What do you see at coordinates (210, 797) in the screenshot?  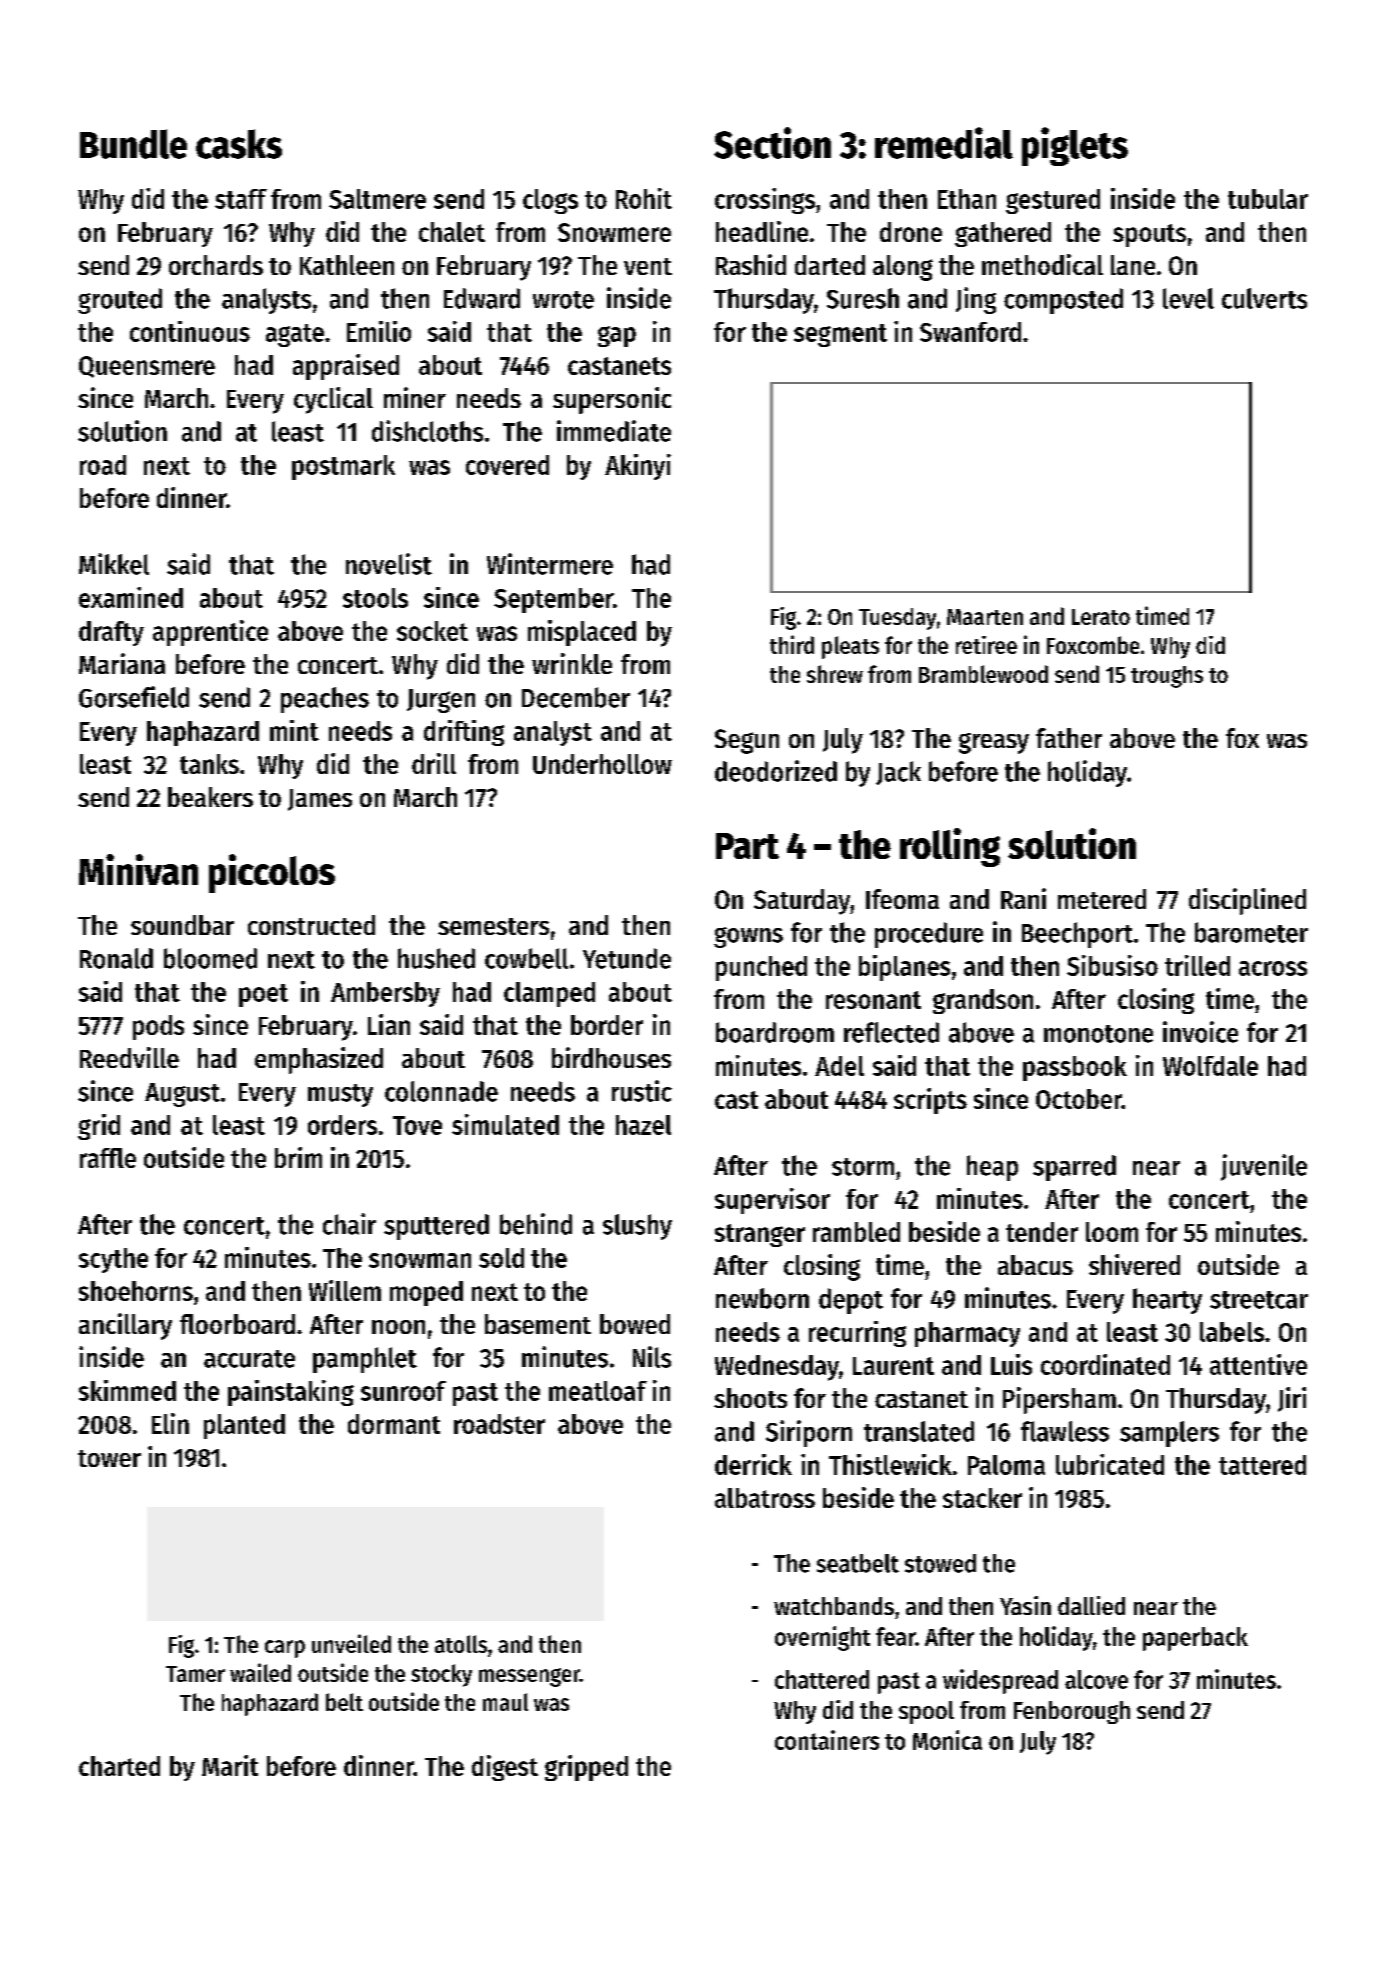 I see `beakers` at bounding box center [210, 797].
